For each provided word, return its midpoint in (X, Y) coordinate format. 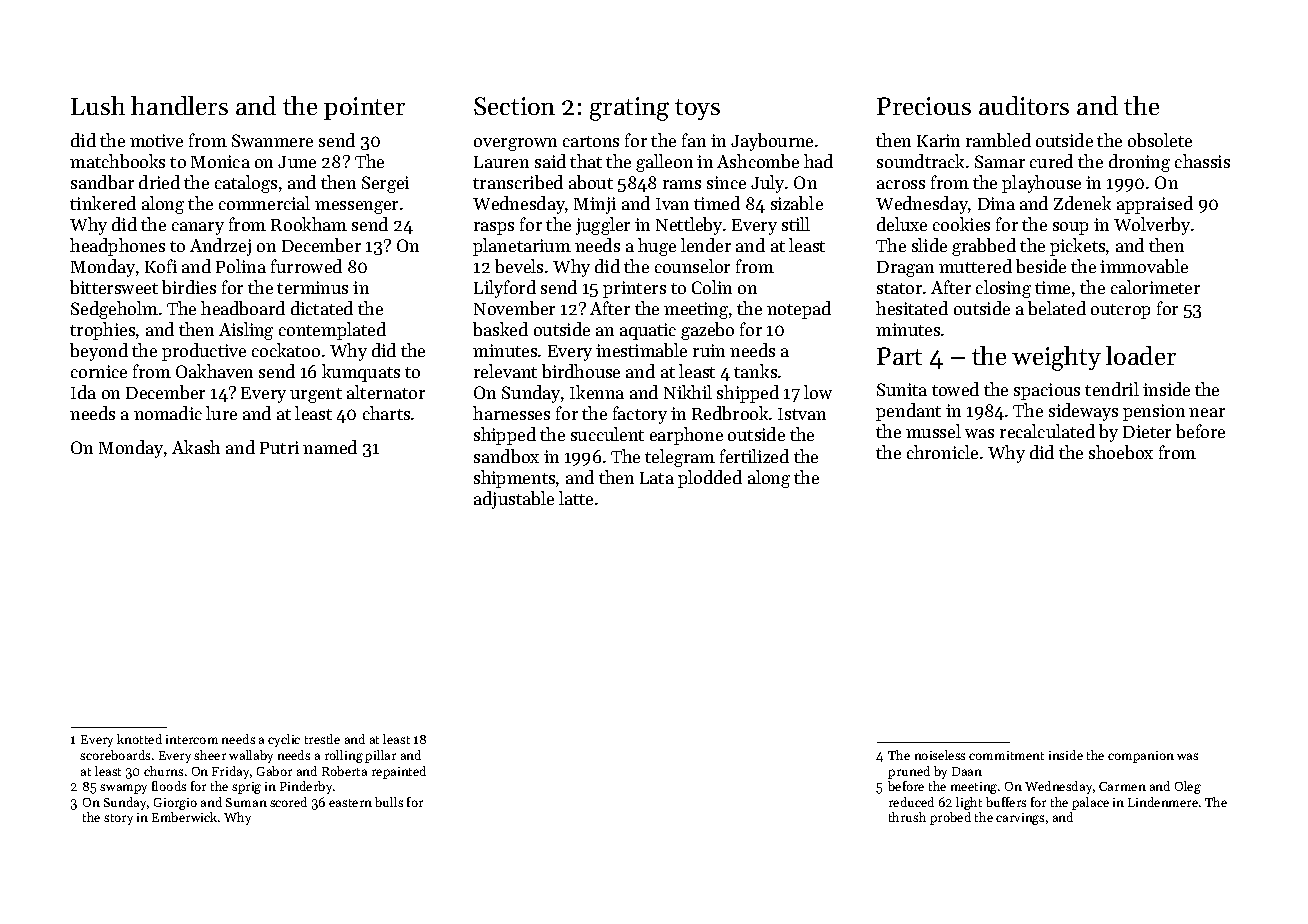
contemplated (332, 331)
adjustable (514, 500)
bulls (389, 802)
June (297, 162)
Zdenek (1082, 203)
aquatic (648, 331)
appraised (1155, 205)
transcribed (518, 182)
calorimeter (1155, 287)
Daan (967, 771)
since (726, 182)
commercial (264, 203)
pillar (380, 756)
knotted (139, 739)
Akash (196, 447)
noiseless (940, 755)
